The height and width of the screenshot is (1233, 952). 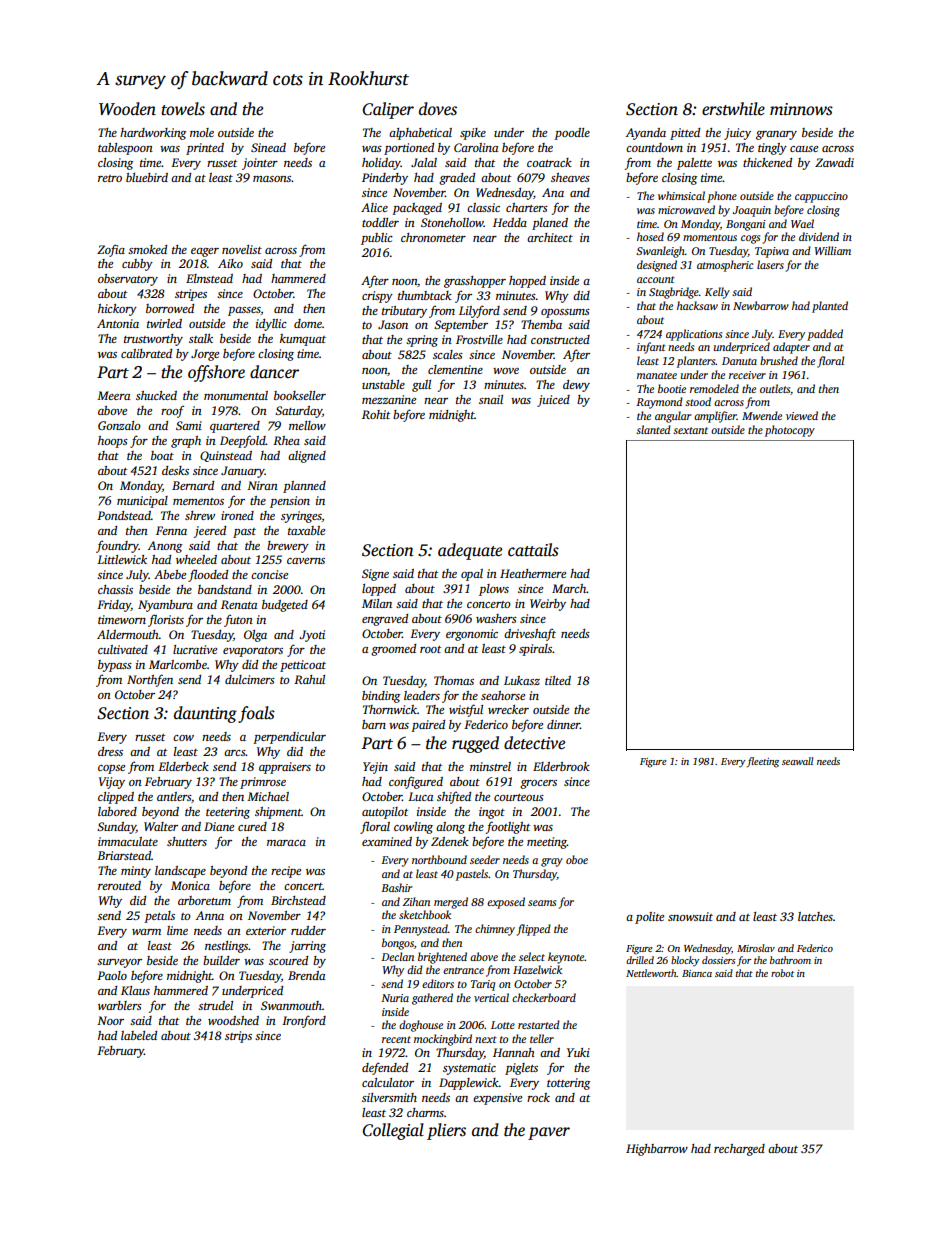 I want to click on mockingbird, so click(x=443, y=1040).
